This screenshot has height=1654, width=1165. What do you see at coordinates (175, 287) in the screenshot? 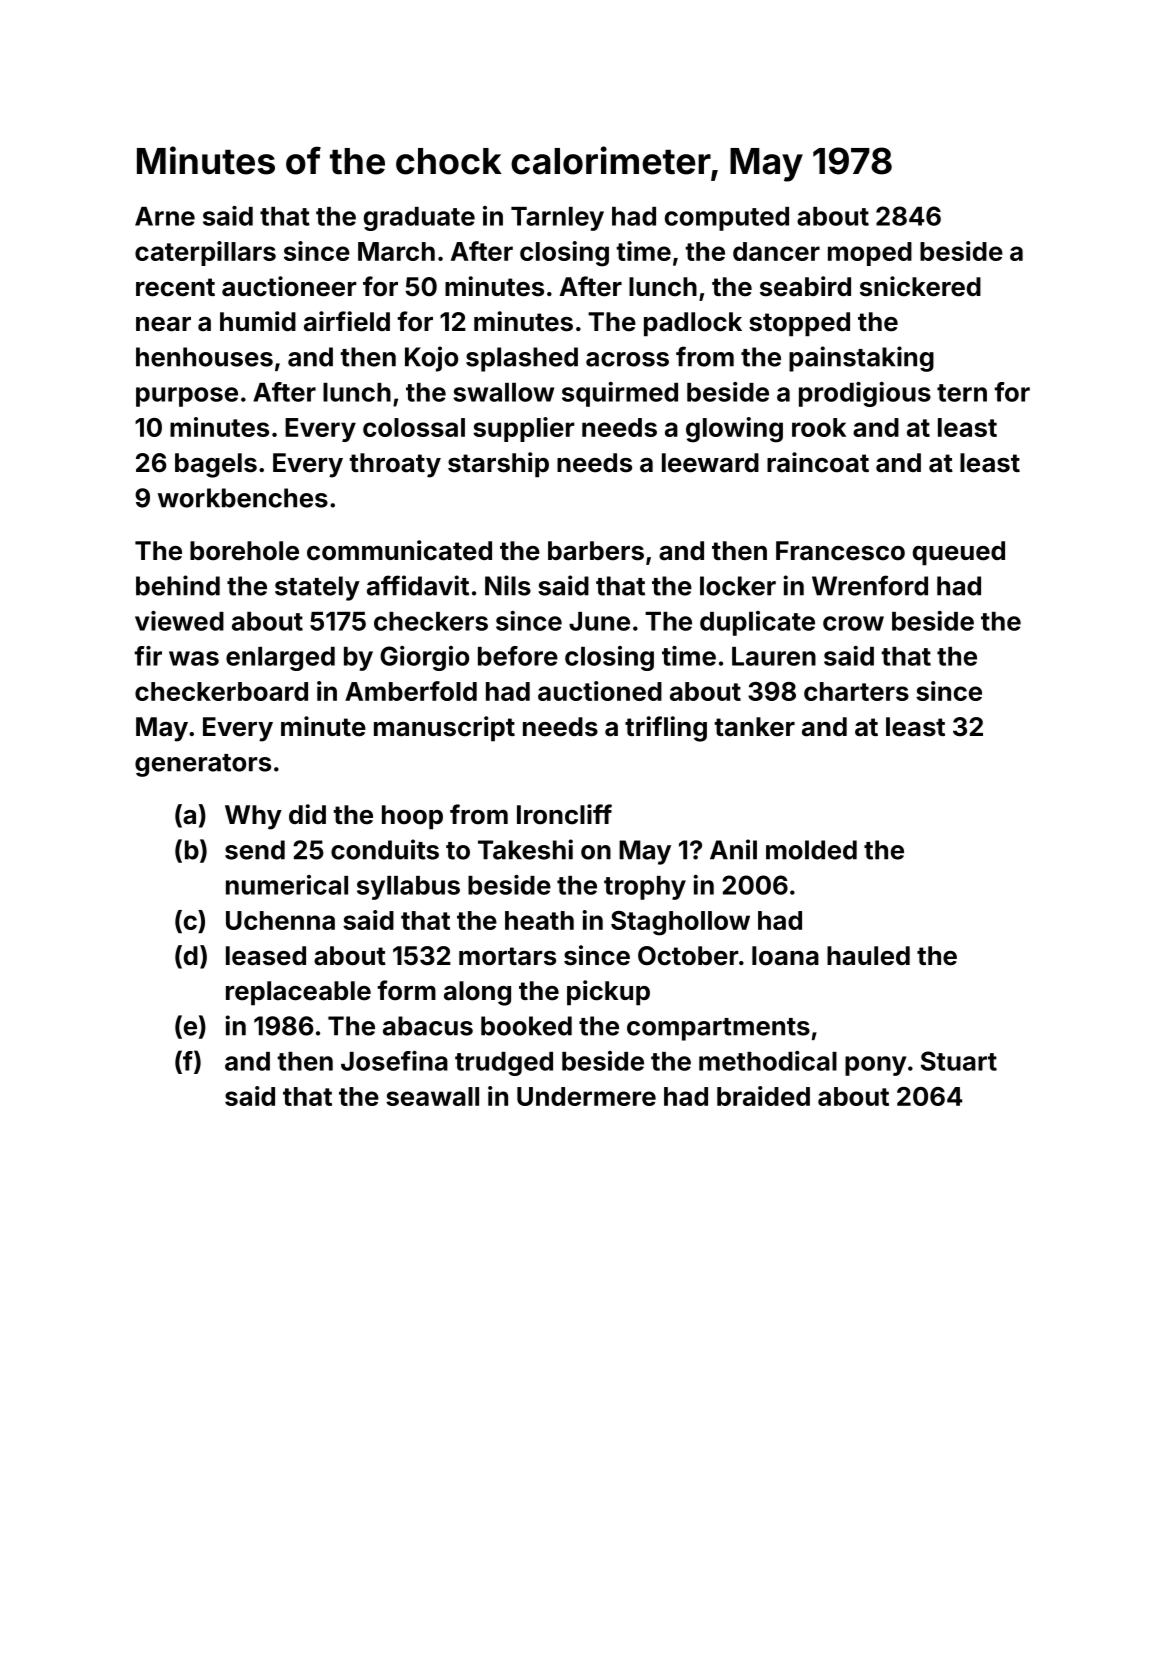
I see `recent` at bounding box center [175, 287].
